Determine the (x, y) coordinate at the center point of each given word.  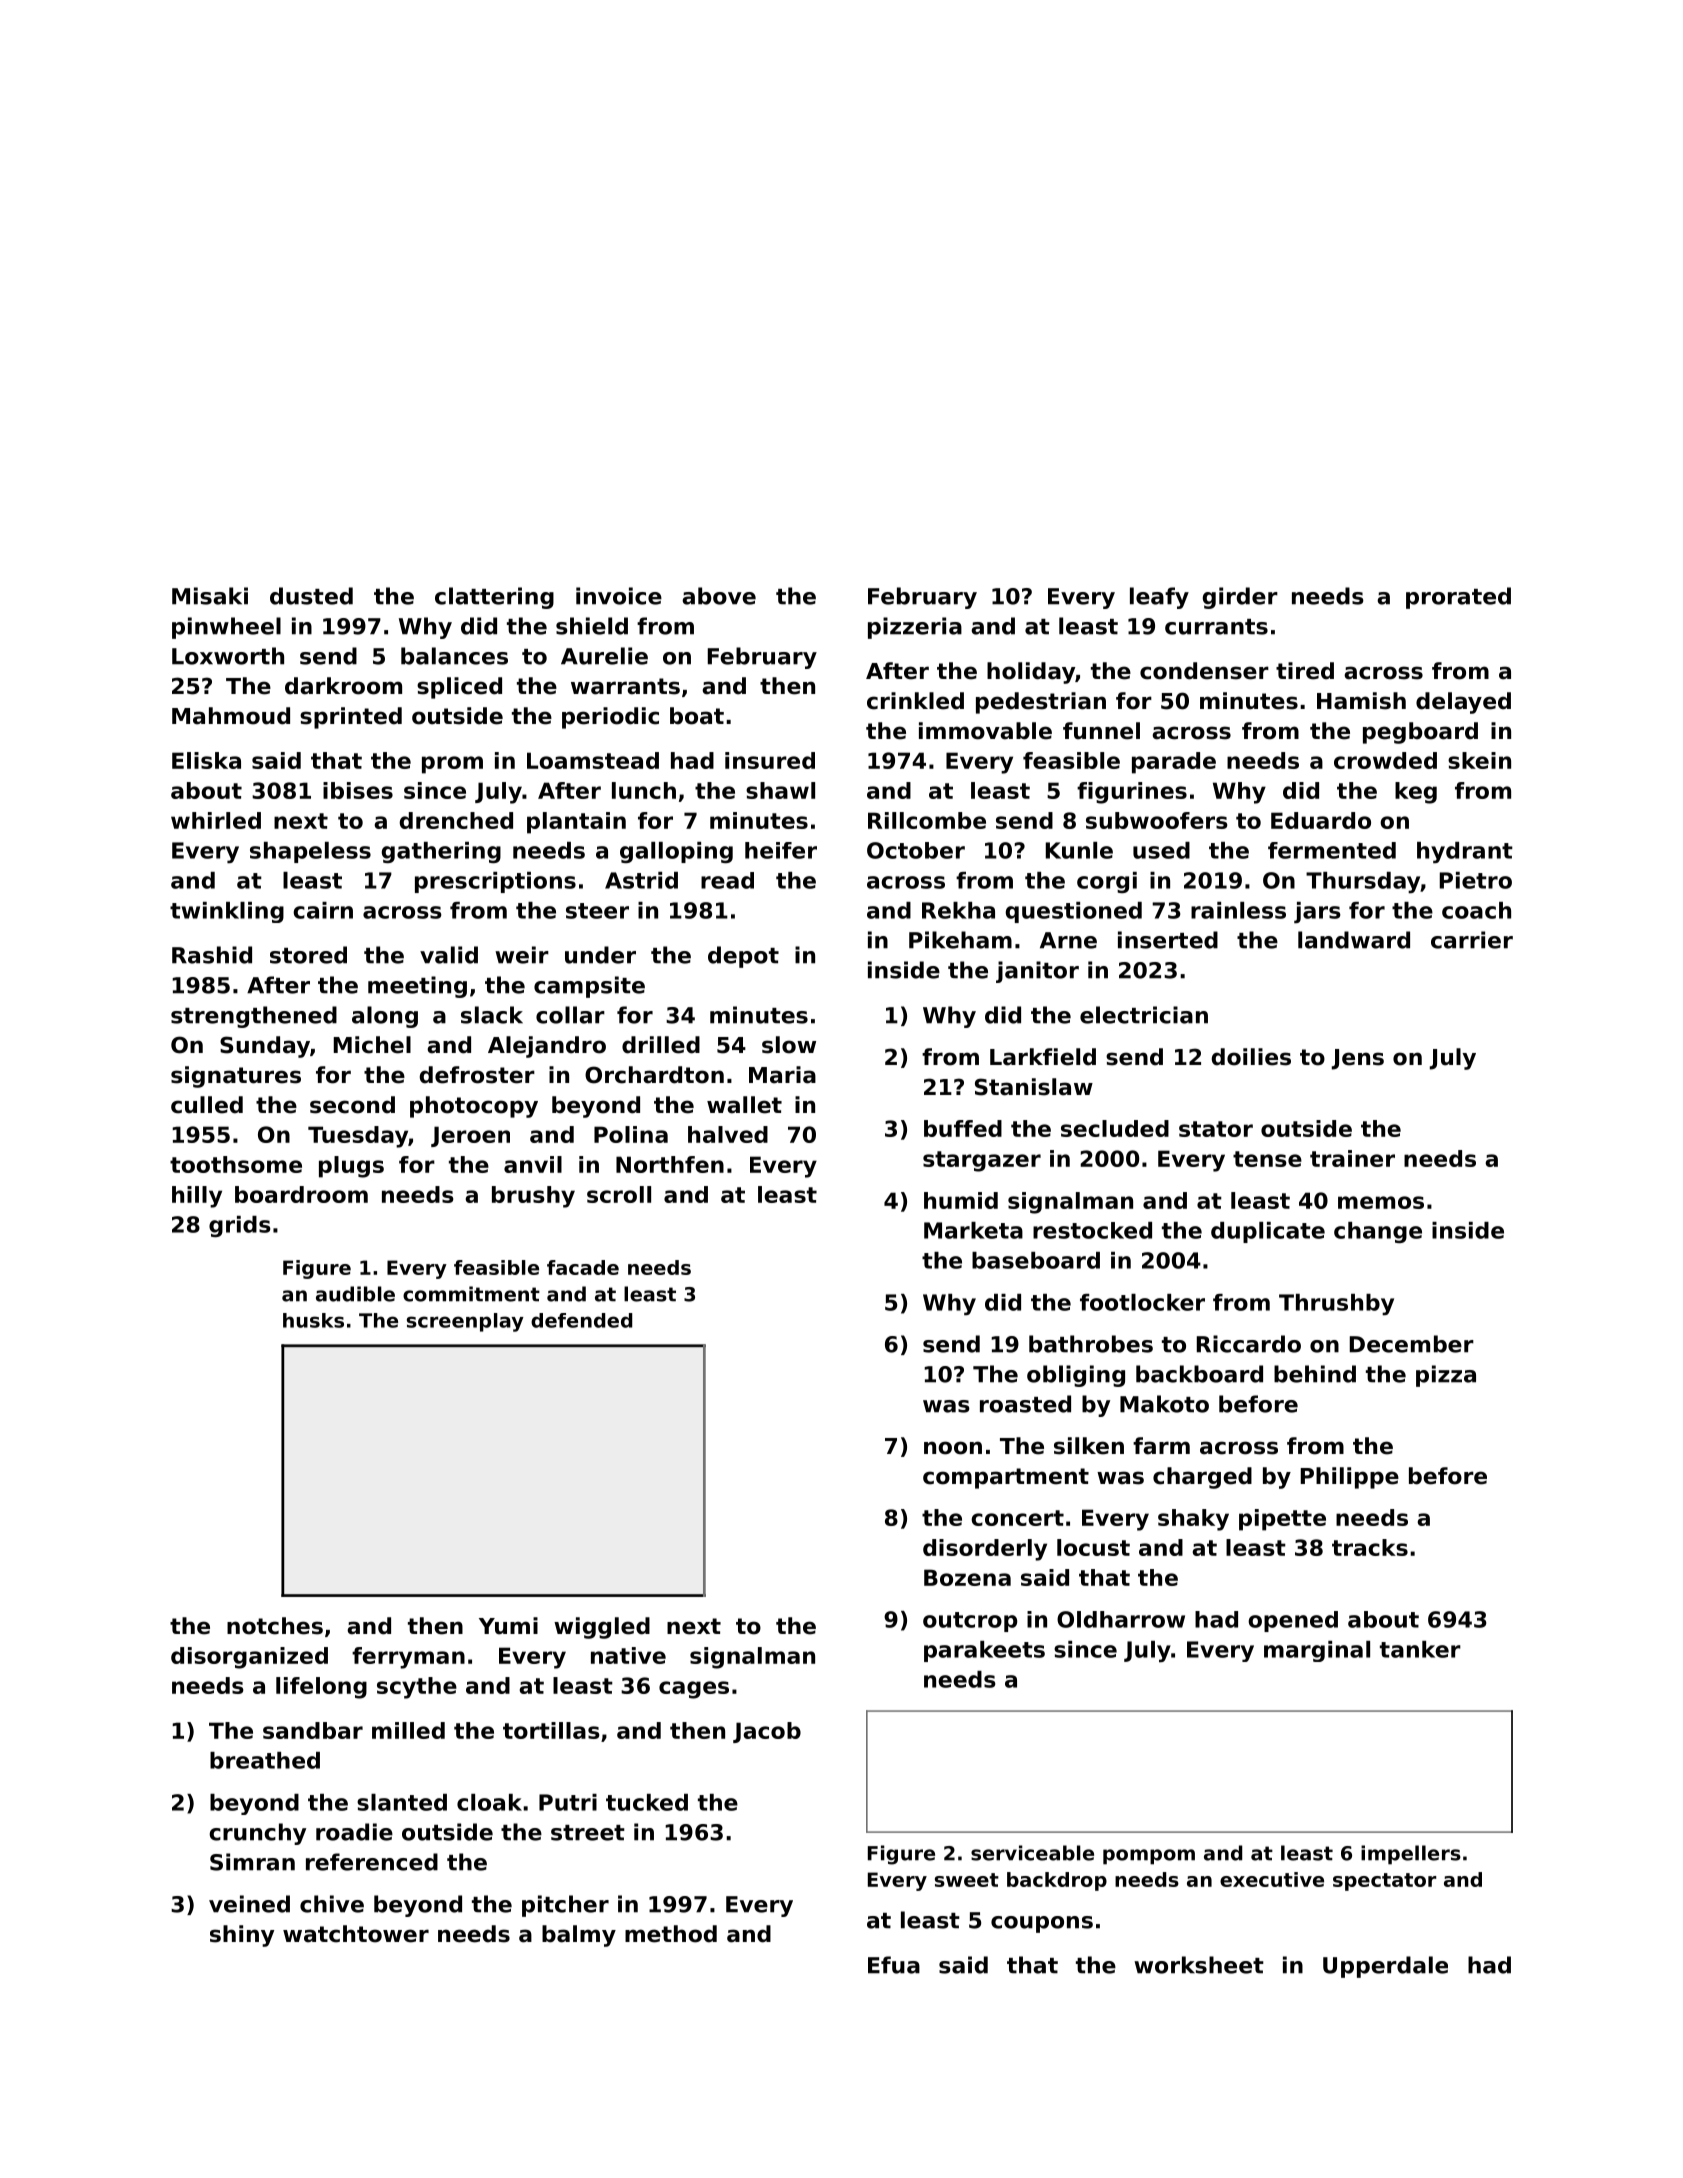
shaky (1193, 1520)
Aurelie (604, 656)
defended (581, 1320)
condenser (1204, 671)
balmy (579, 1936)
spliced (459, 688)
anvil (533, 1164)
